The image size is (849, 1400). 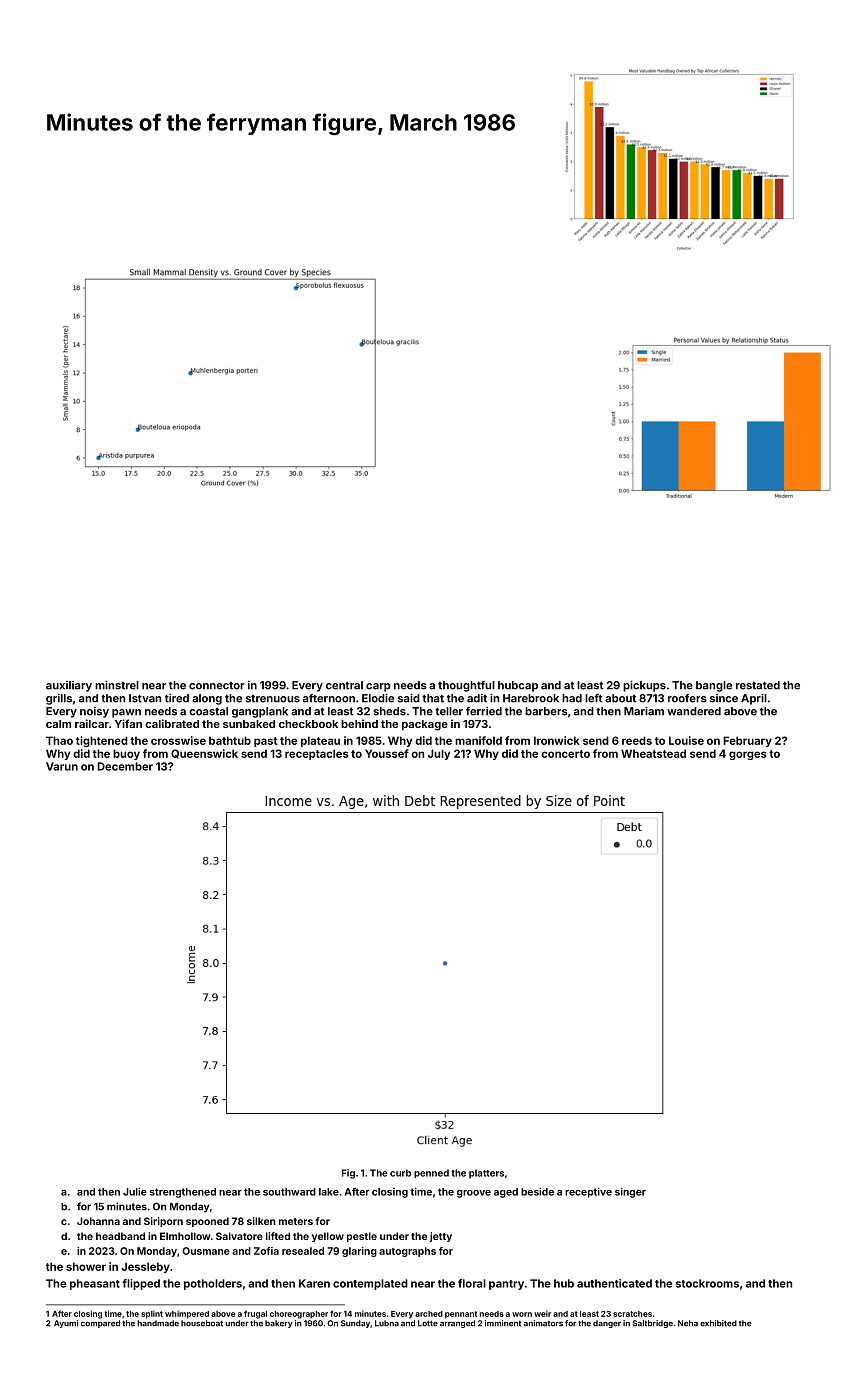 What do you see at coordinates (378, 698) in the document?
I see `Elodie` at bounding box center [378, 698].
